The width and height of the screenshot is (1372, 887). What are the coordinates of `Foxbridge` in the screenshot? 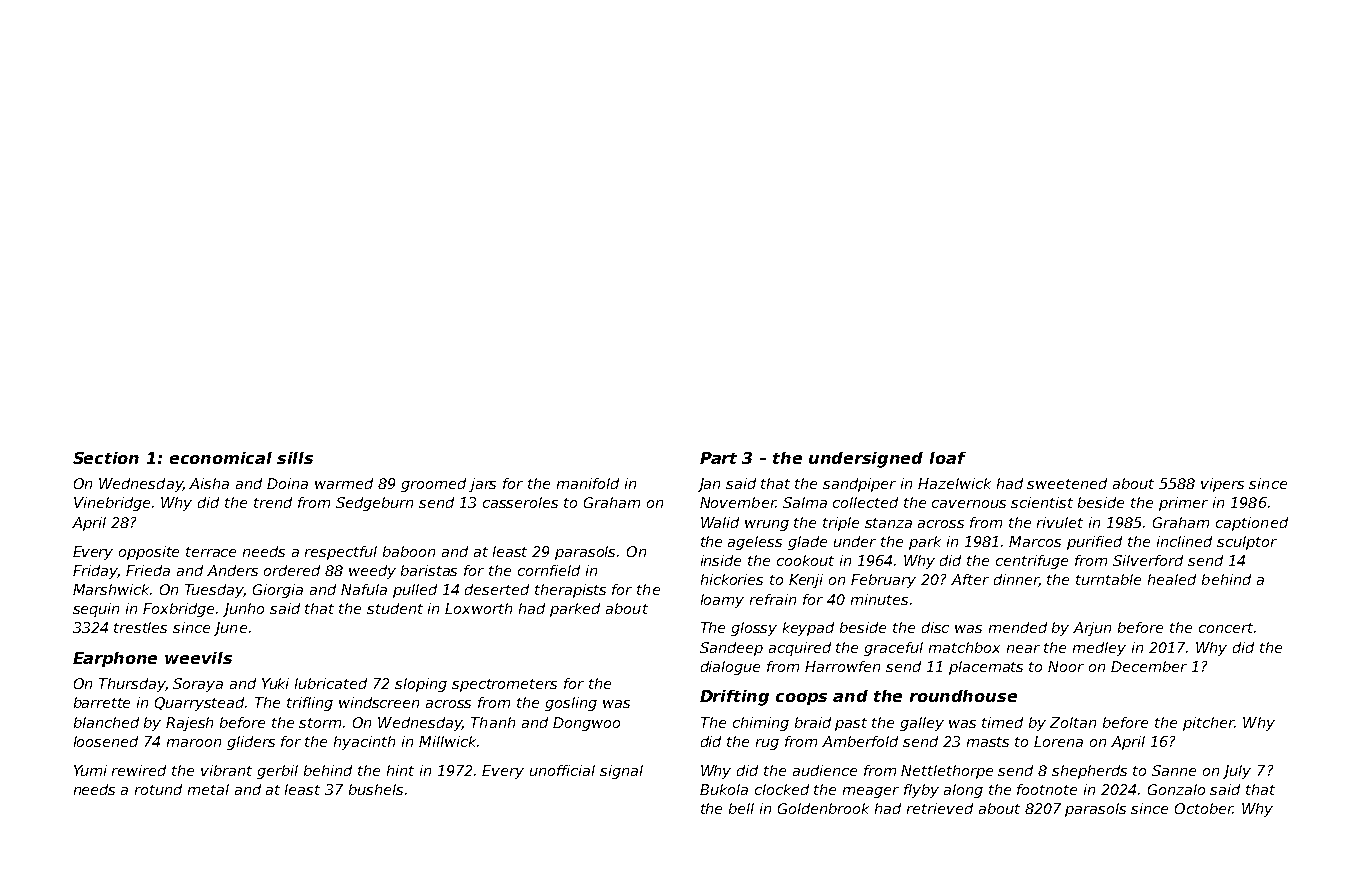 It's located at (178, 610).
